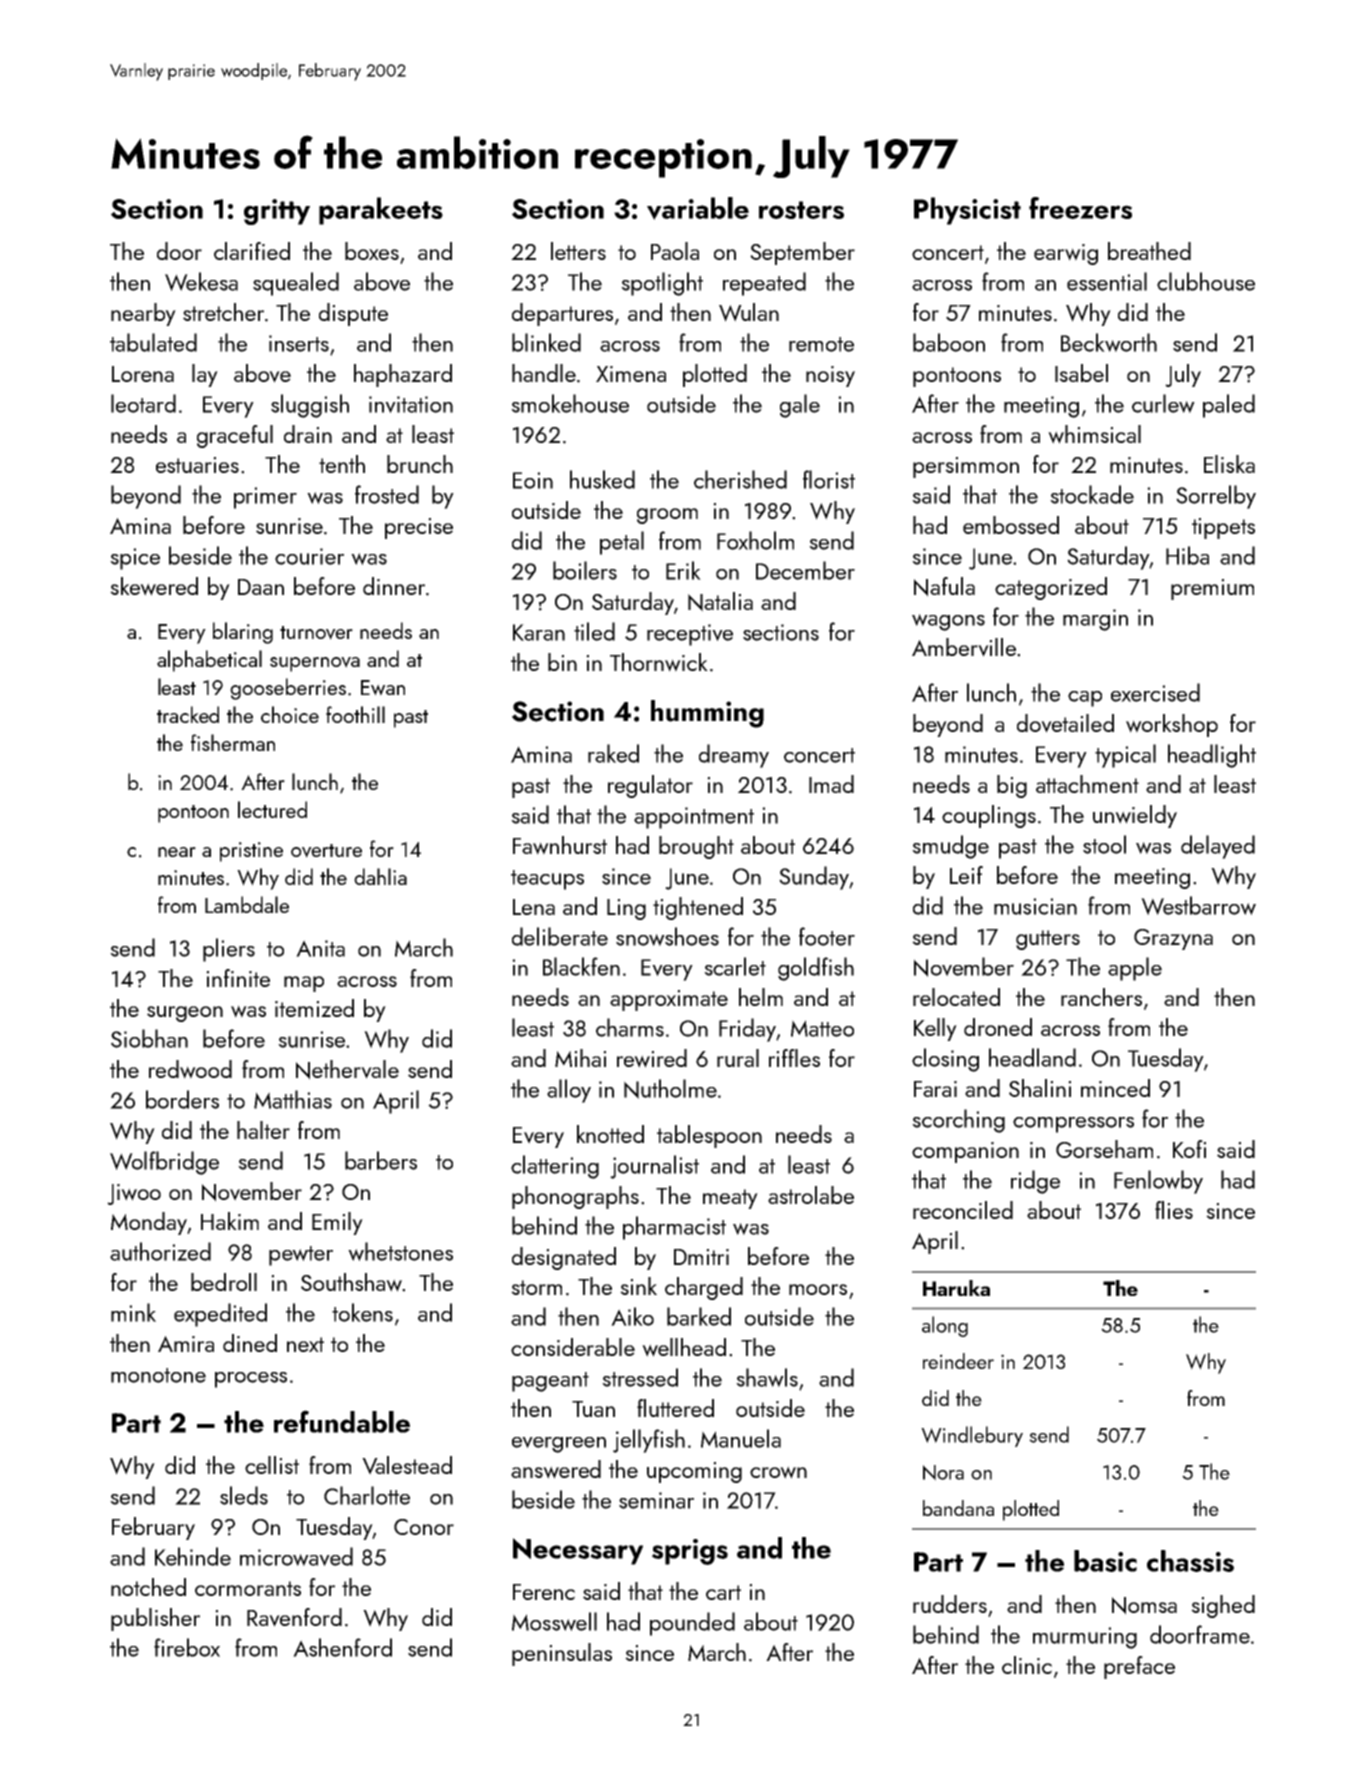 The width and height of the page is (1366, 1768). I want to click on appointment, so click(694, 818).
